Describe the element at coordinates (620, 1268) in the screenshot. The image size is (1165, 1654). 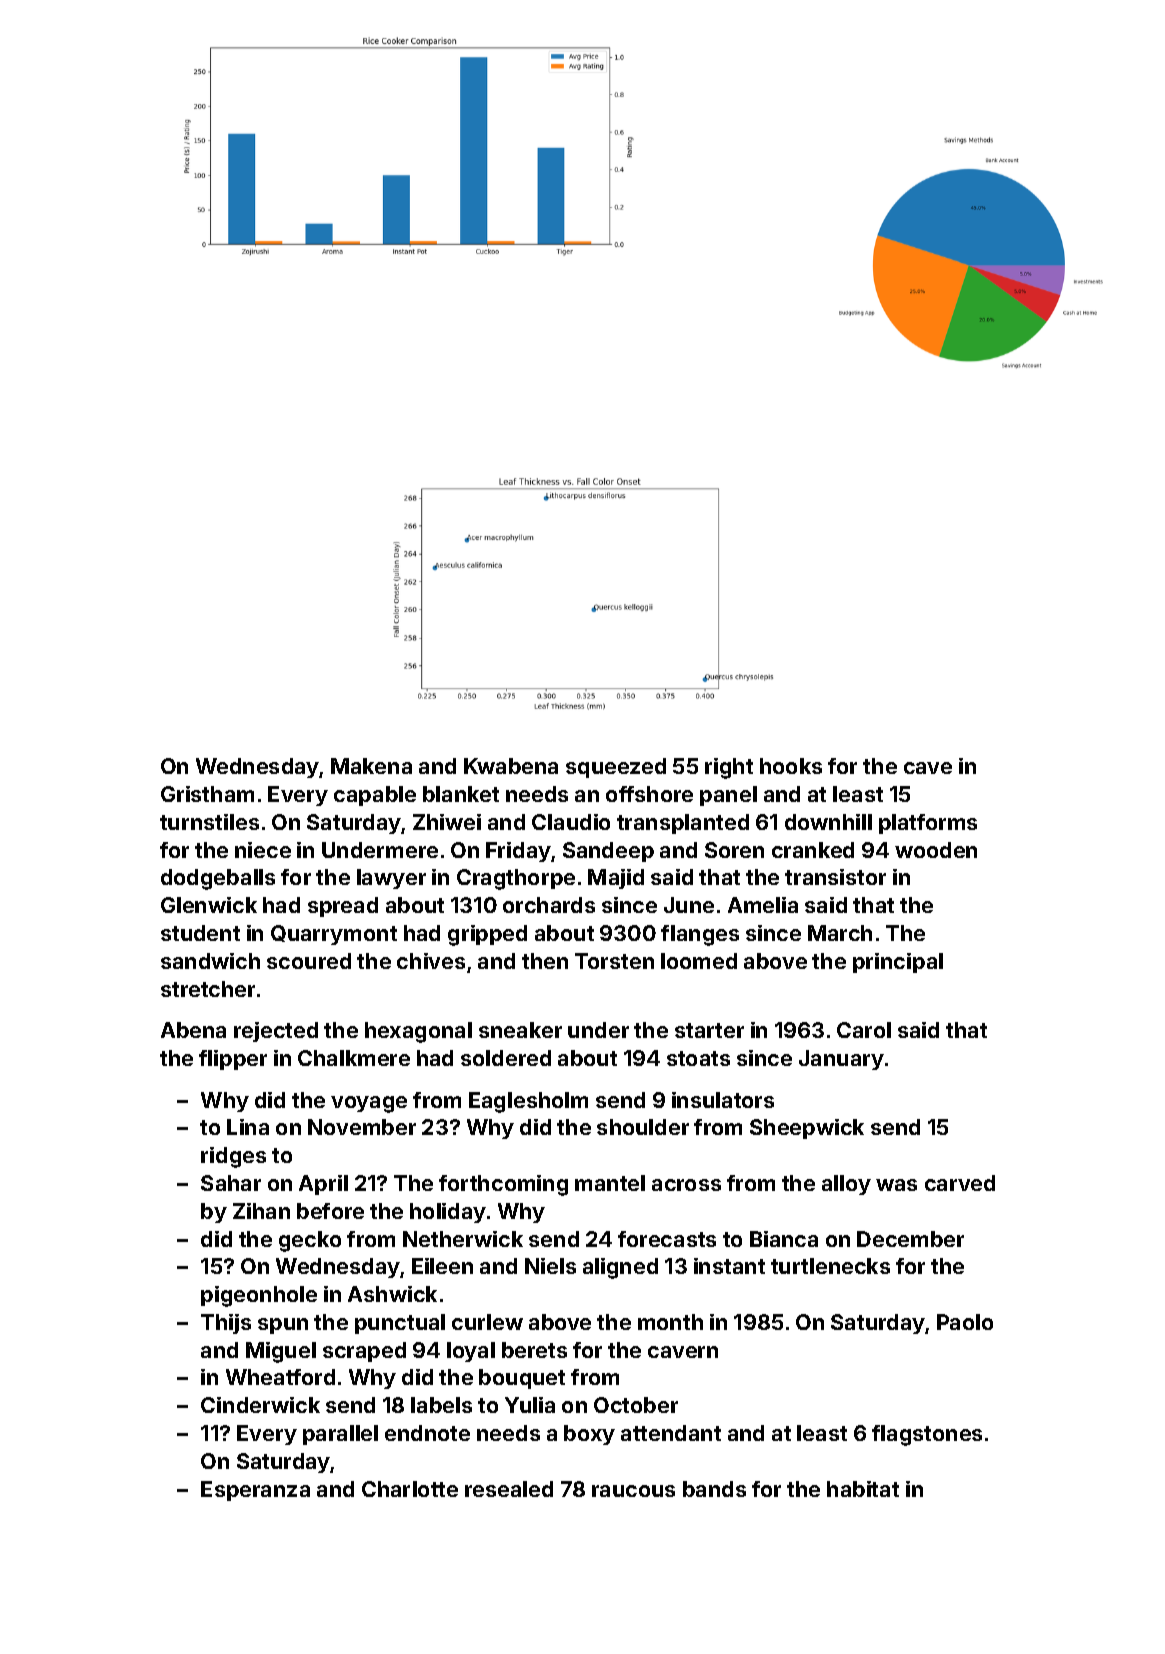
I see `aligned` at that location.
